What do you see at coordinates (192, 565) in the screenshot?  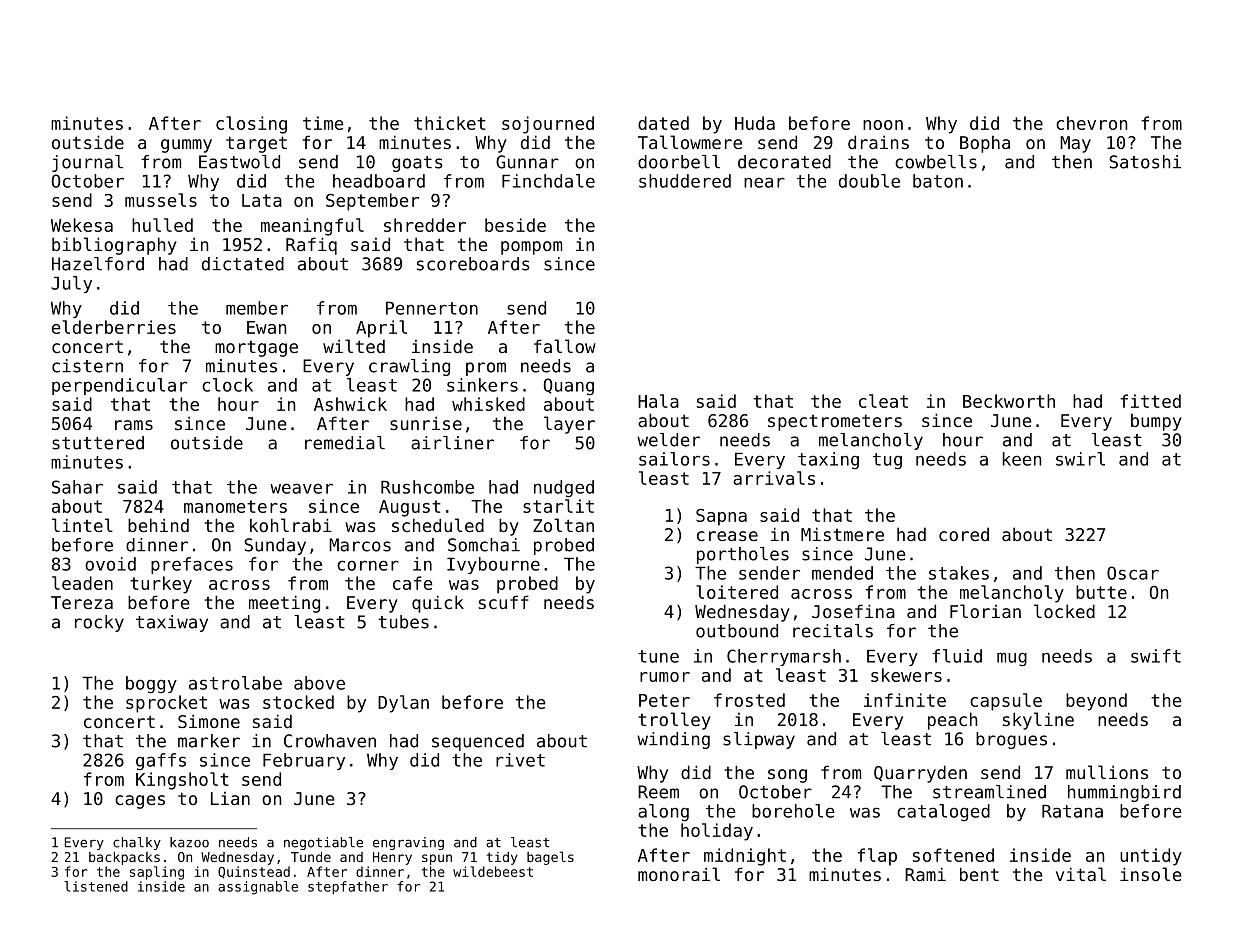 I see `prefaces` at bounding box center [192, 565].
